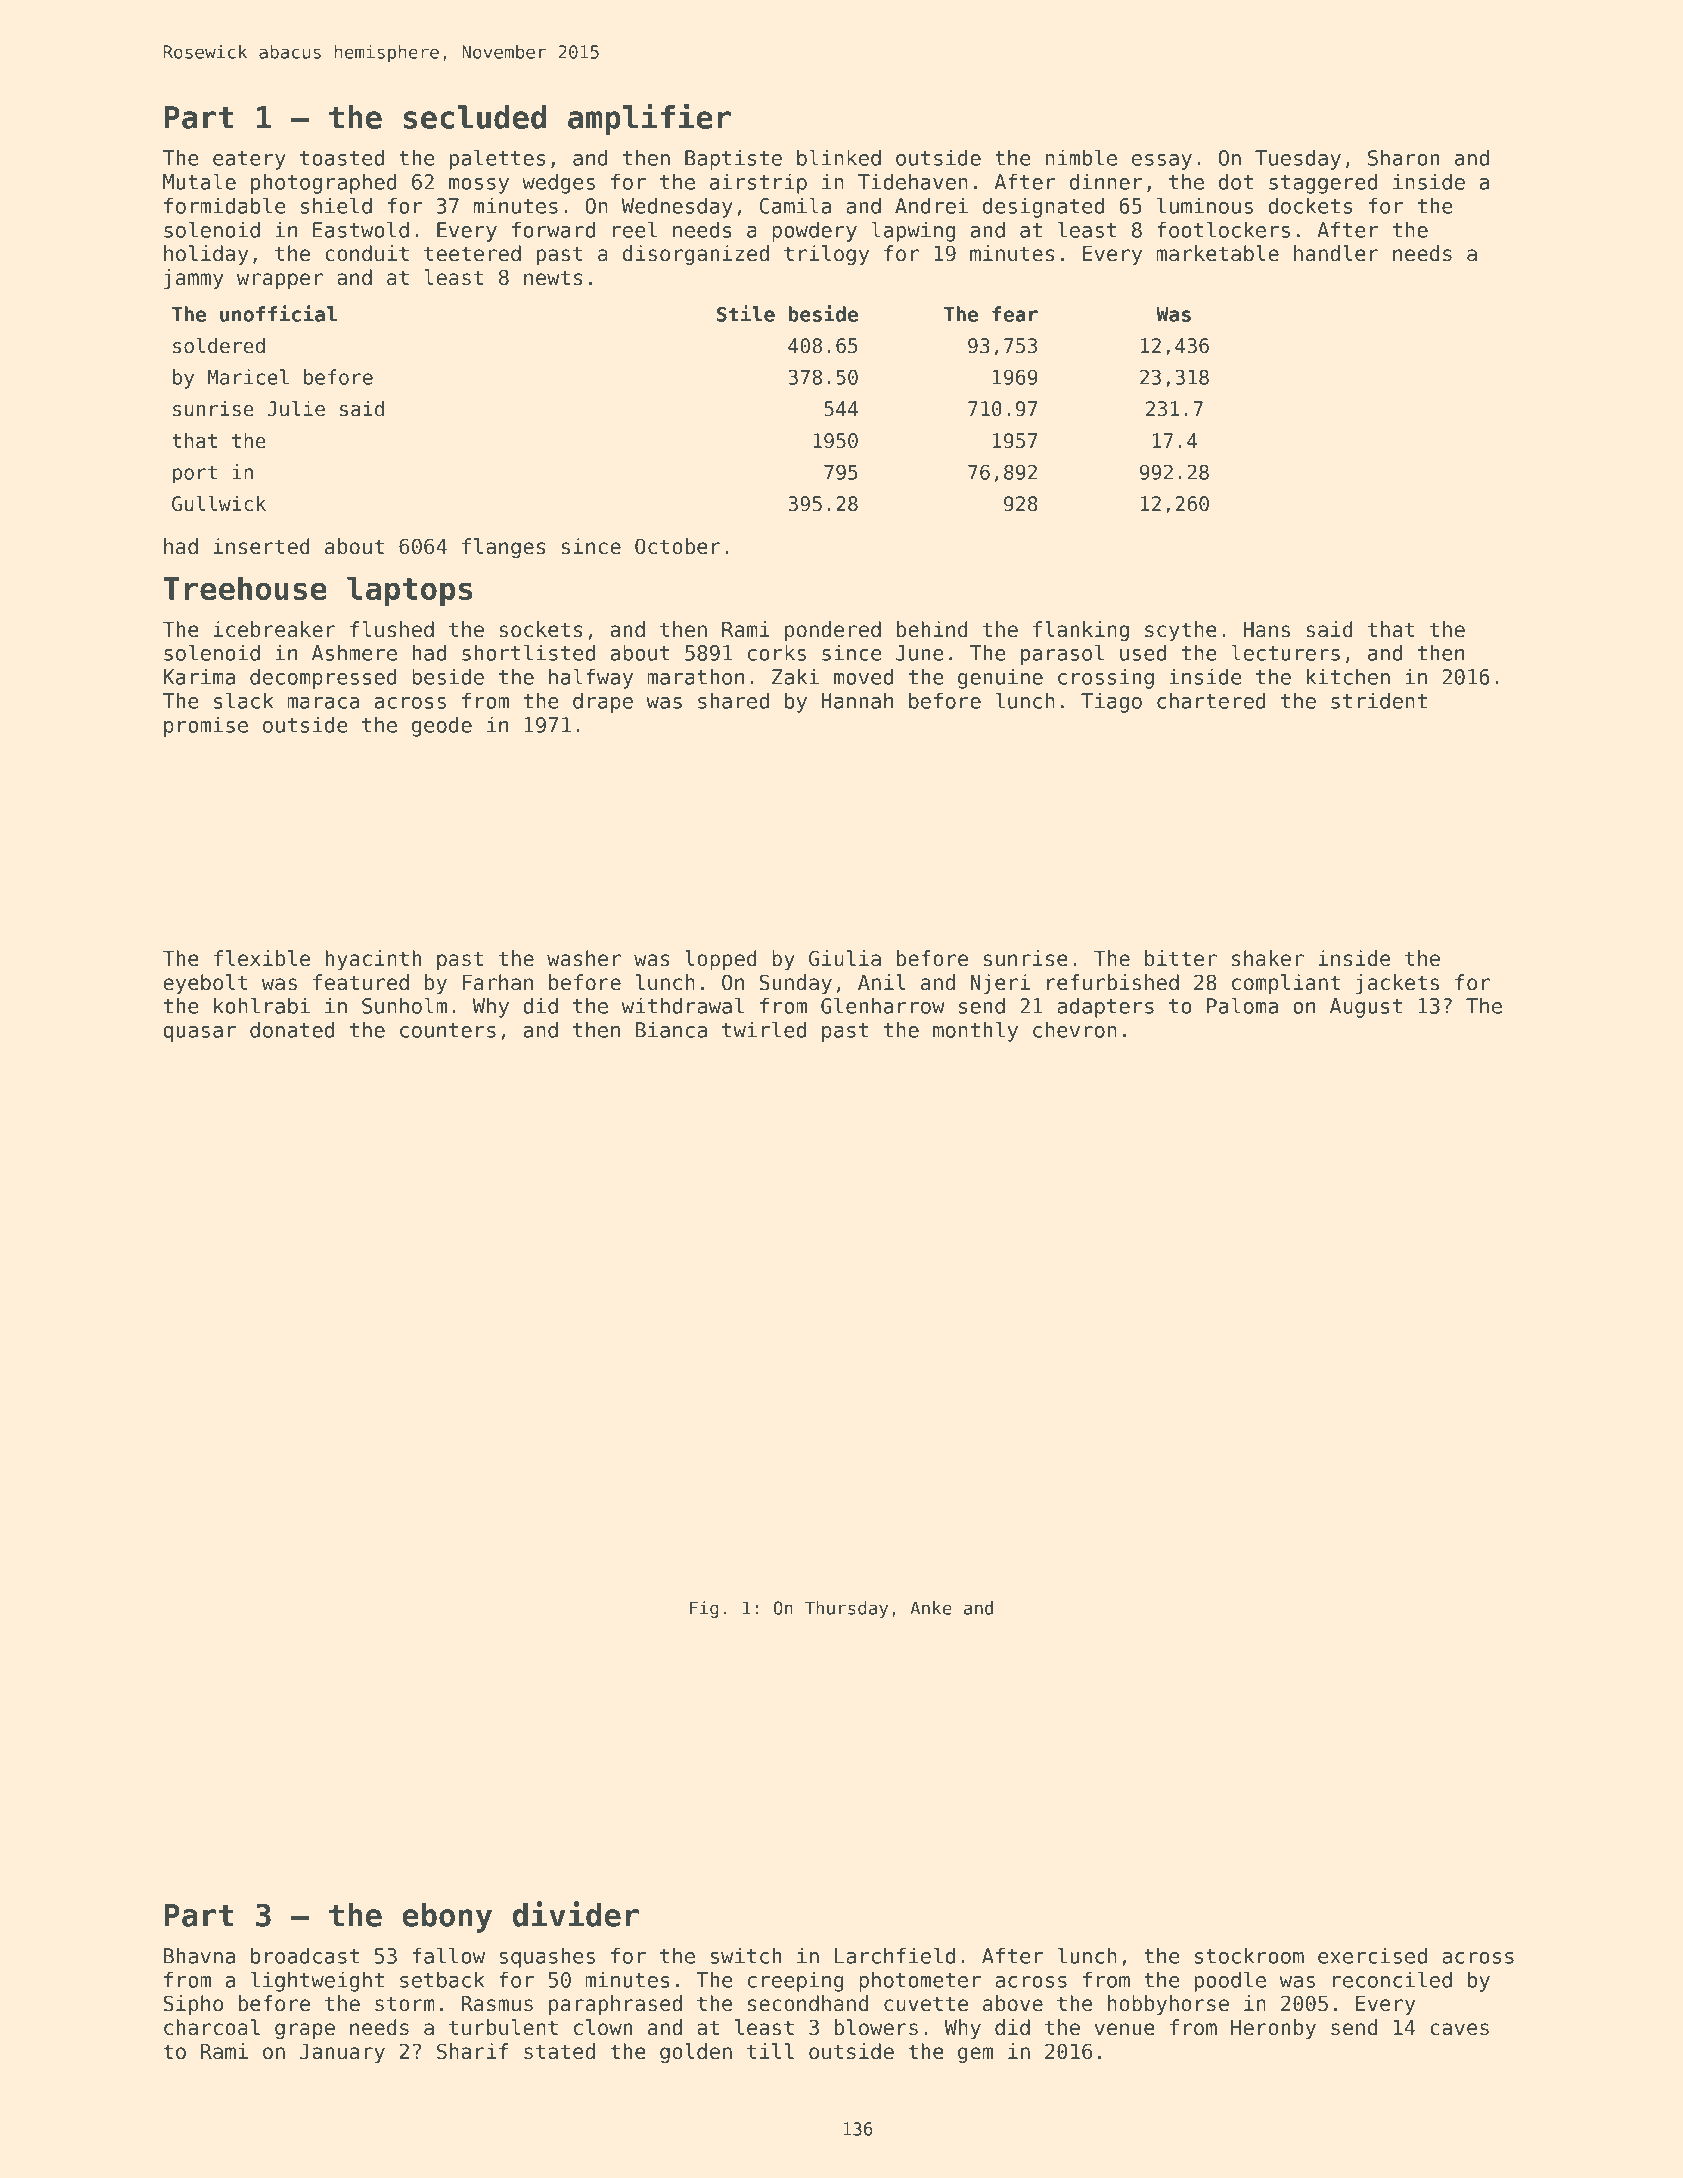 This image has height=2178, width=1683. Describe the element at coordinates (405, 2004) in the image. I see `storm` at that location.
